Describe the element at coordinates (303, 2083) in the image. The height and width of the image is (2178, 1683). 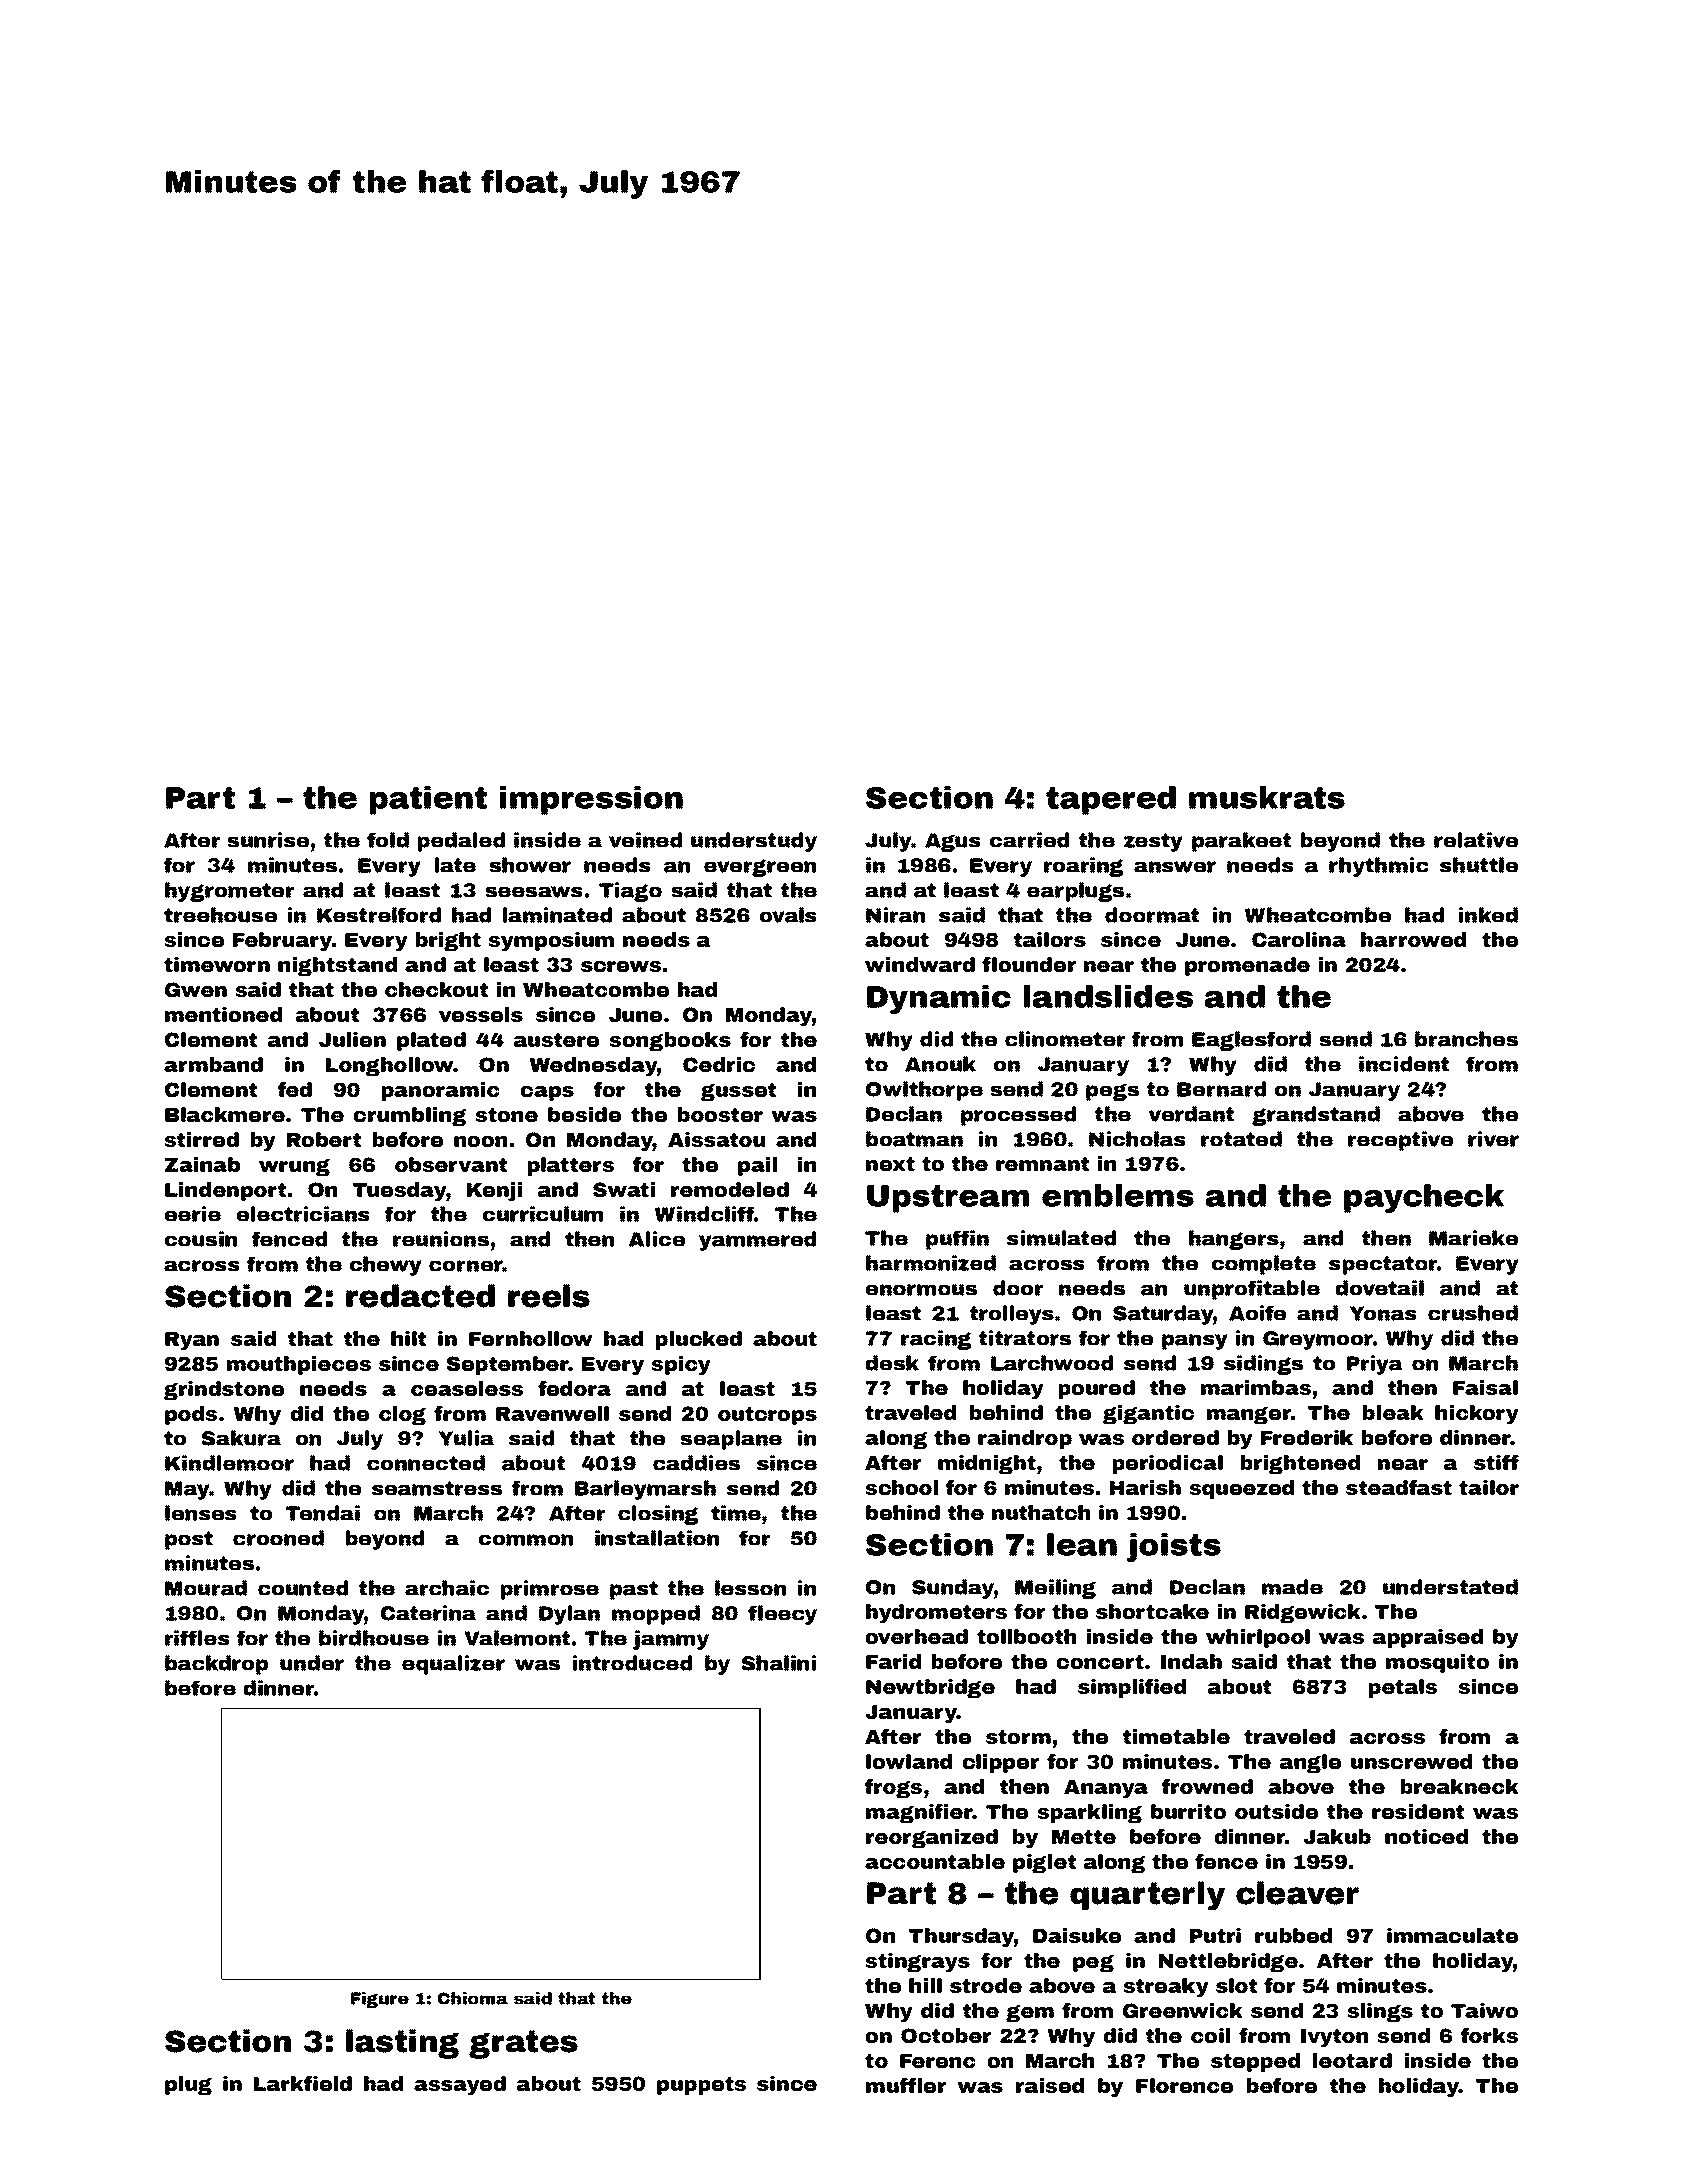
I see `Larkfield` at that location.
